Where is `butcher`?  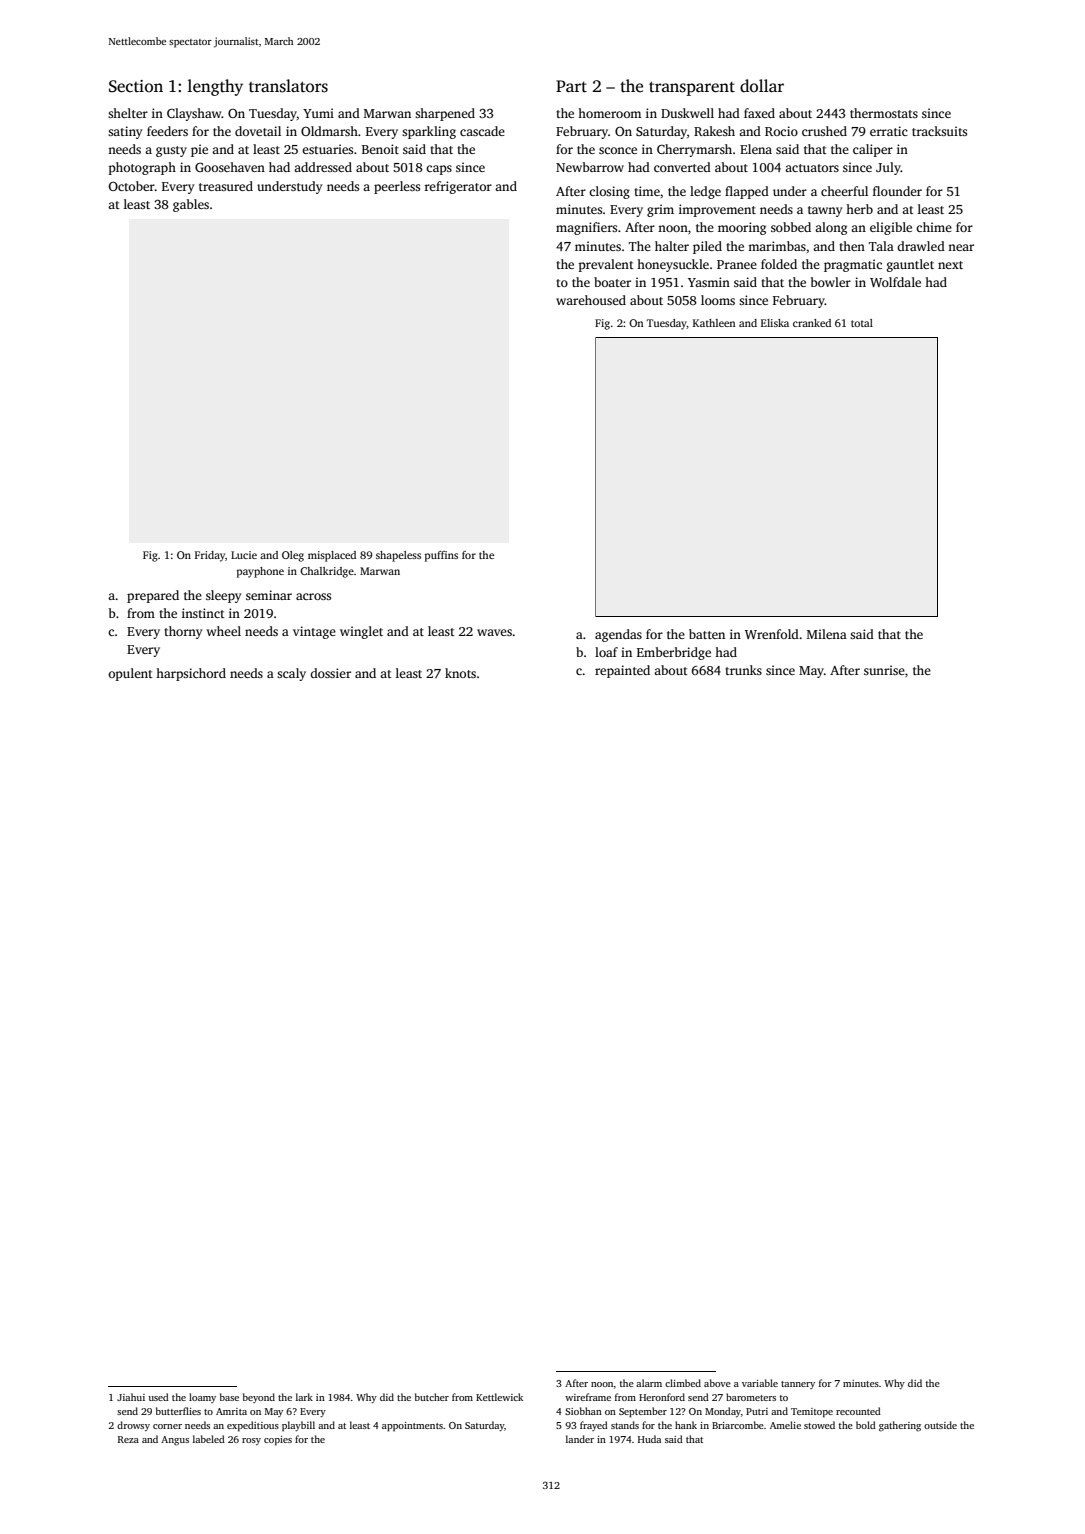 butcher is located at coordinates (432, 1397).
